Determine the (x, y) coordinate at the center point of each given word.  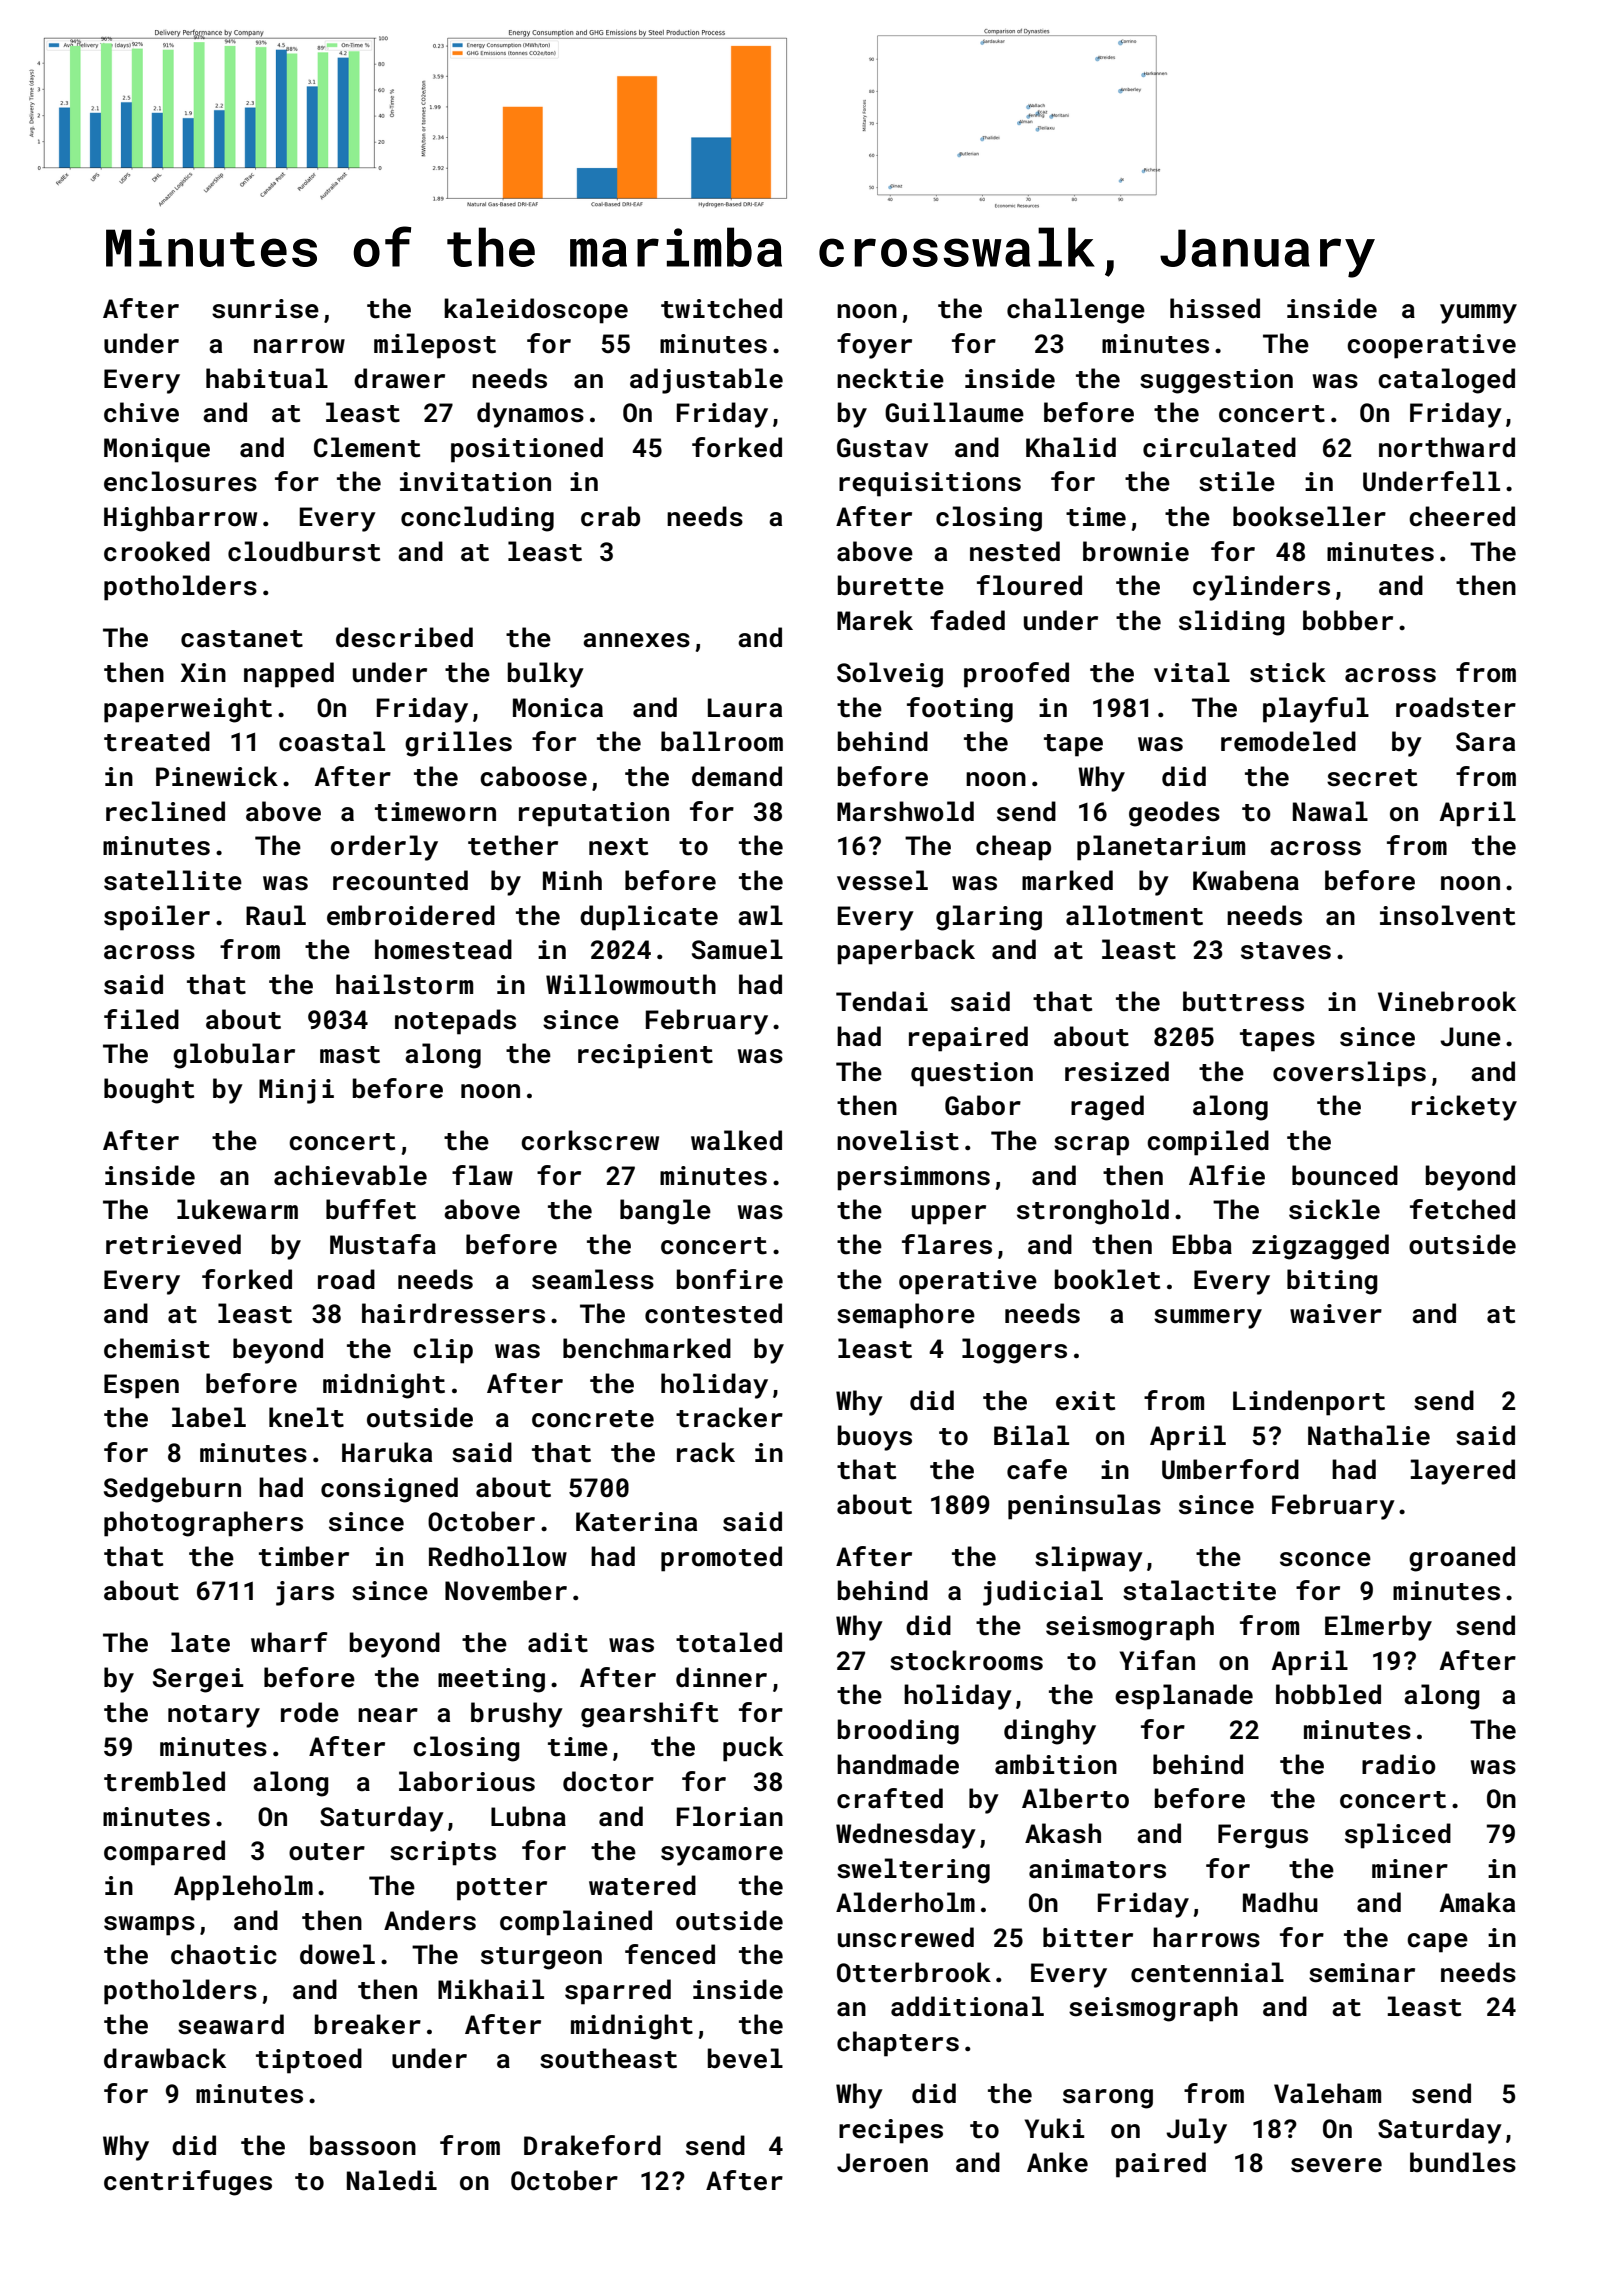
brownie (1136, 551)
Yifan (1157, 1660)
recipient (645, 1056)
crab (610, 516)
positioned (527, 450)
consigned (389, 1490)
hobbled (1328, 1694)
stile (1237, 481)
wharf (289, 1642)
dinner (721, 1677)
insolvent (1447, 915)
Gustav (882, 448)
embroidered (411, 915)
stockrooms (966, 1660)
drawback (165, 2058)
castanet (242, 639)
